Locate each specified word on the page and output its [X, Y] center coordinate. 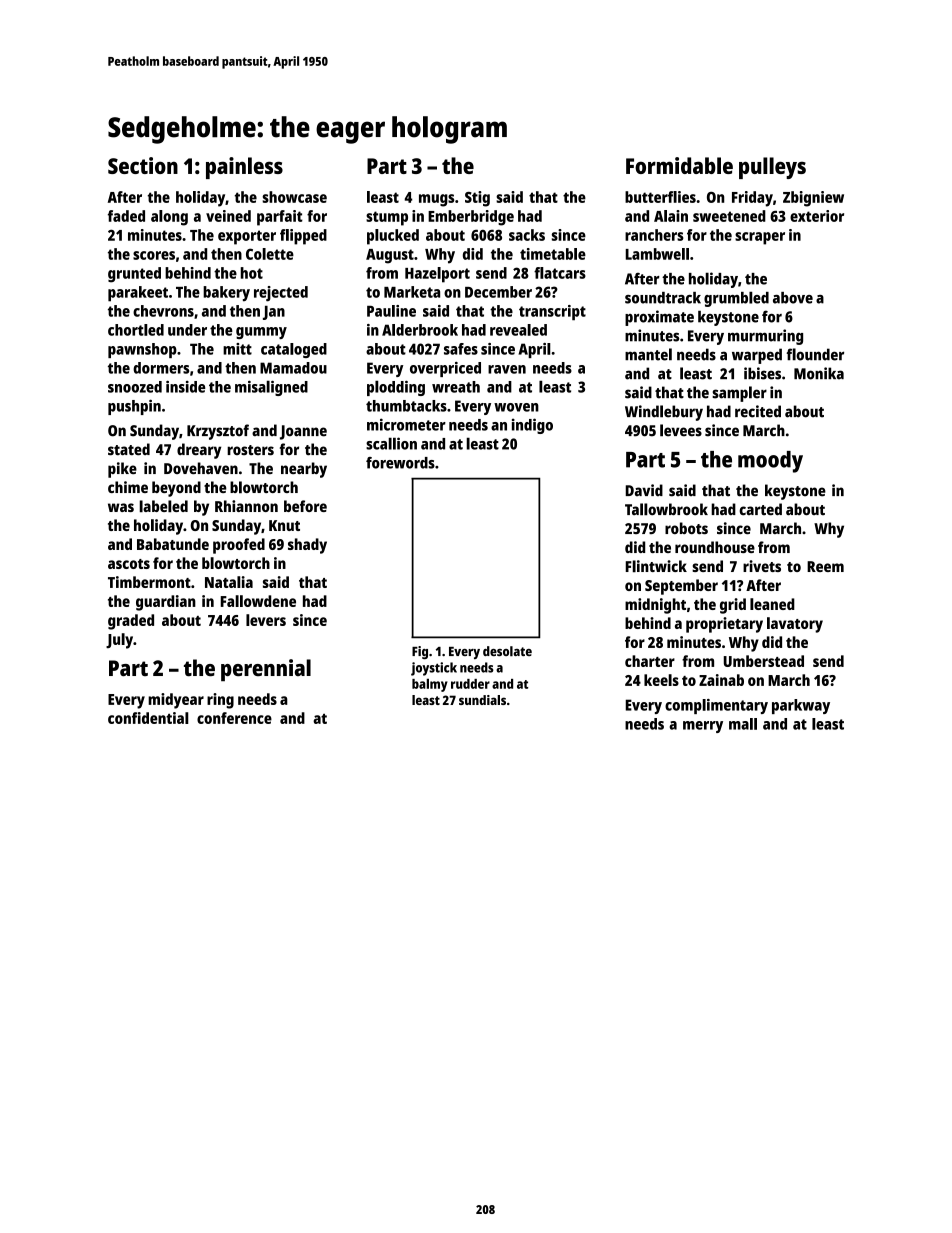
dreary [199, 451]
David [644, 490]
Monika [819, 373]
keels [661, 680]
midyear [176, 701]
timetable [553, 254]
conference [234, 718]
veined [228, 216]
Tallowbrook [666, 509]
